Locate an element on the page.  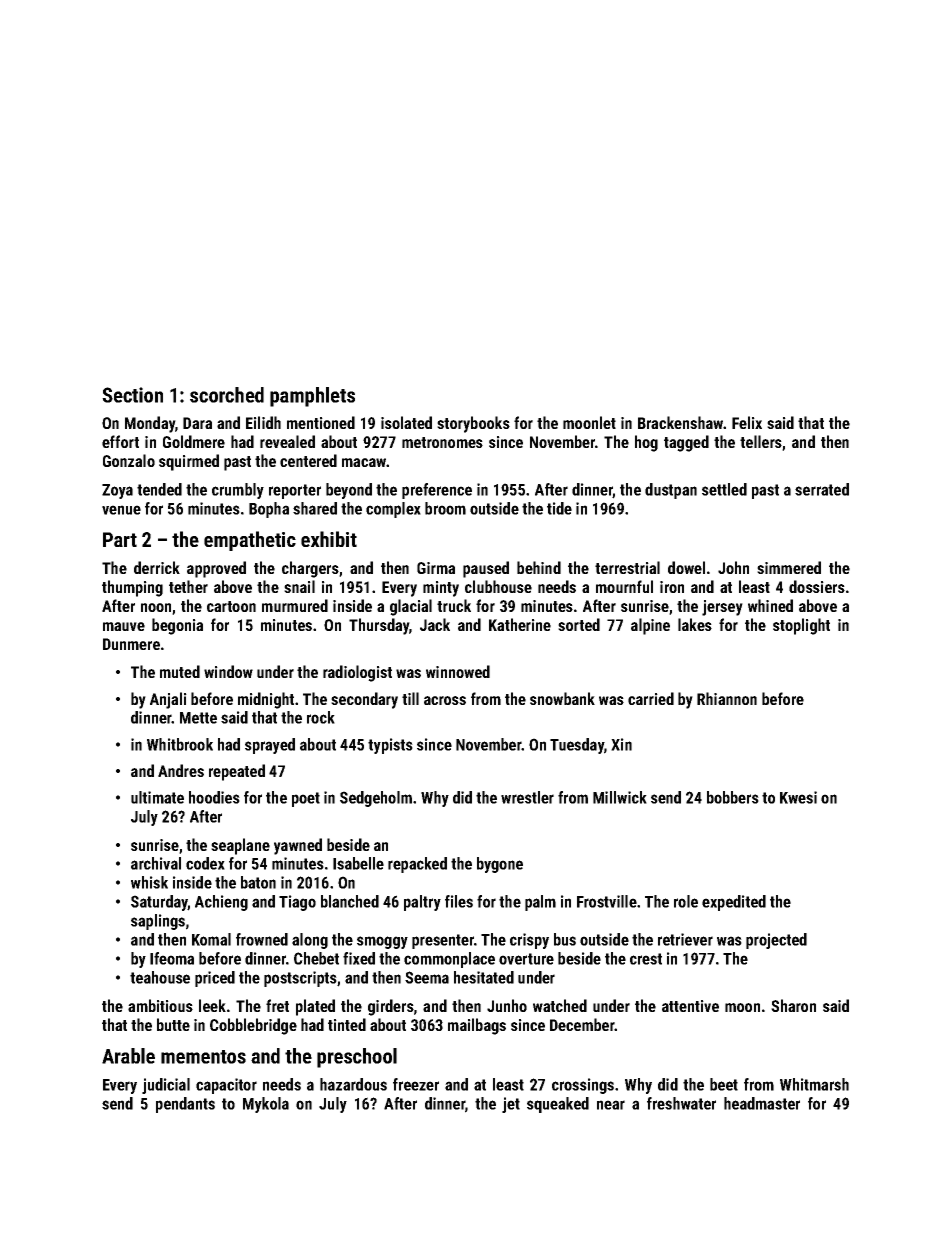
saplings is located at coordinates (158, 922).
